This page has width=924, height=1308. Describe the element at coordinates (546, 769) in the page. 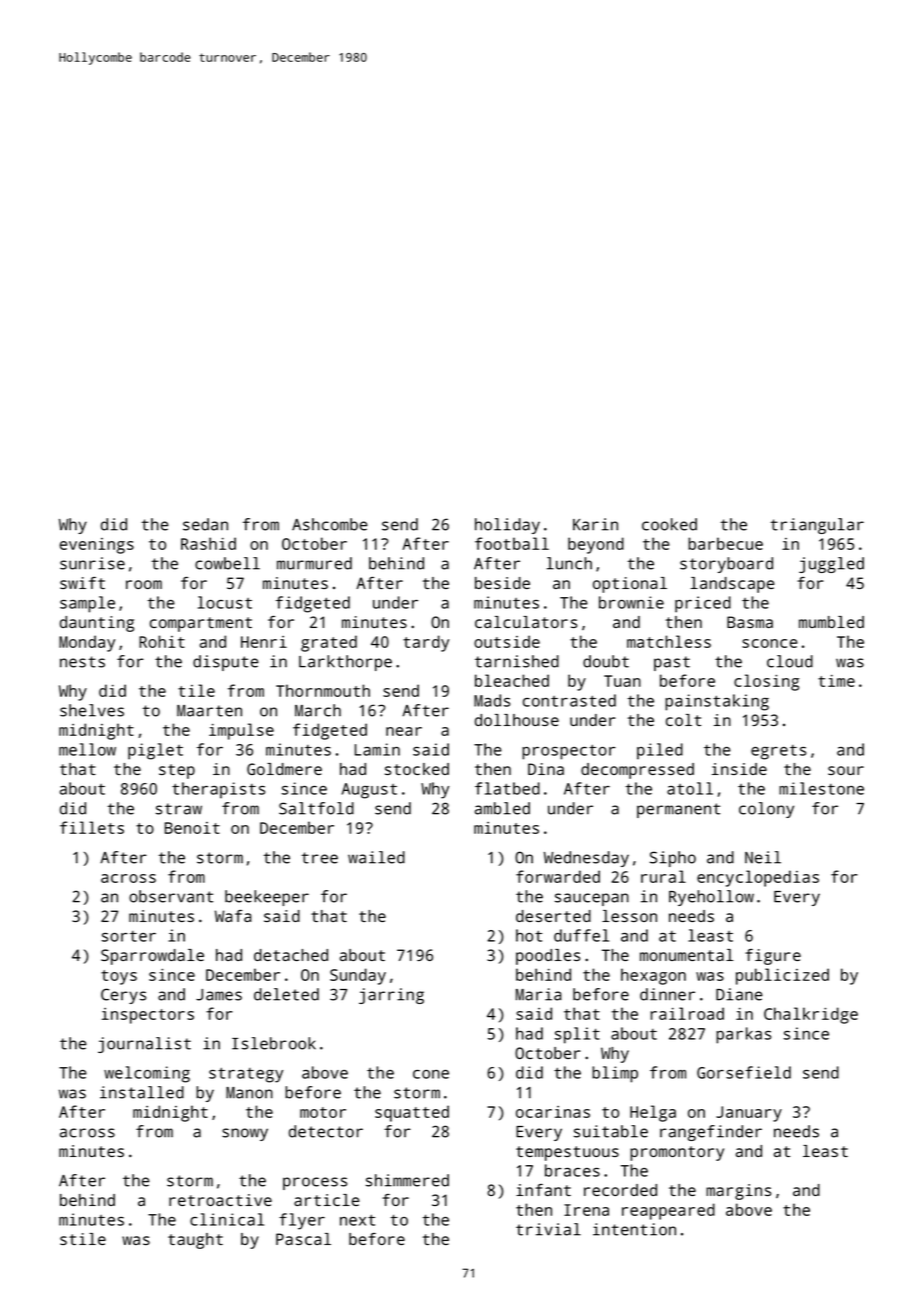

I see `Dina` at that location.
